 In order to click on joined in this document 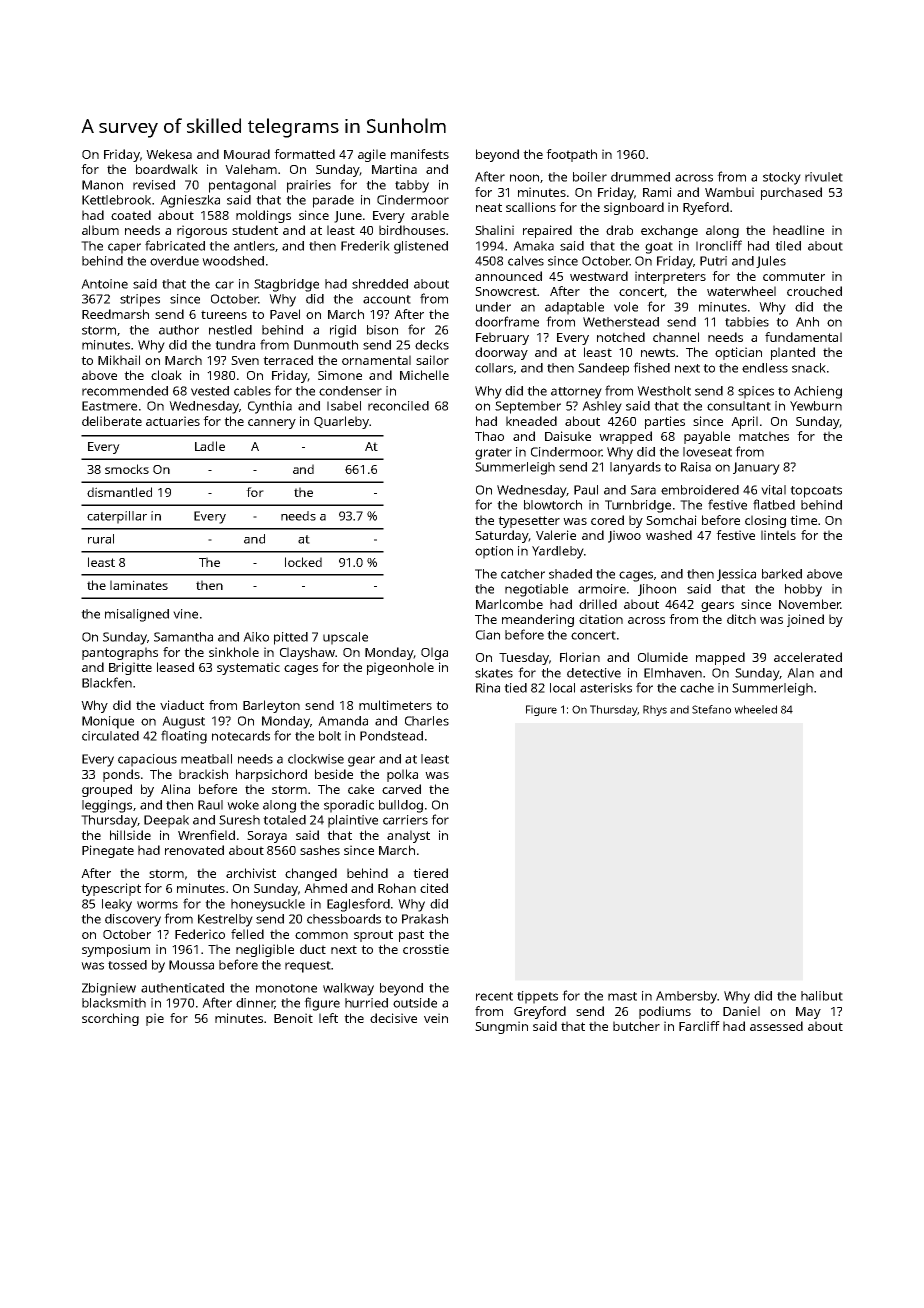, I will do `click(805, 620)`.
